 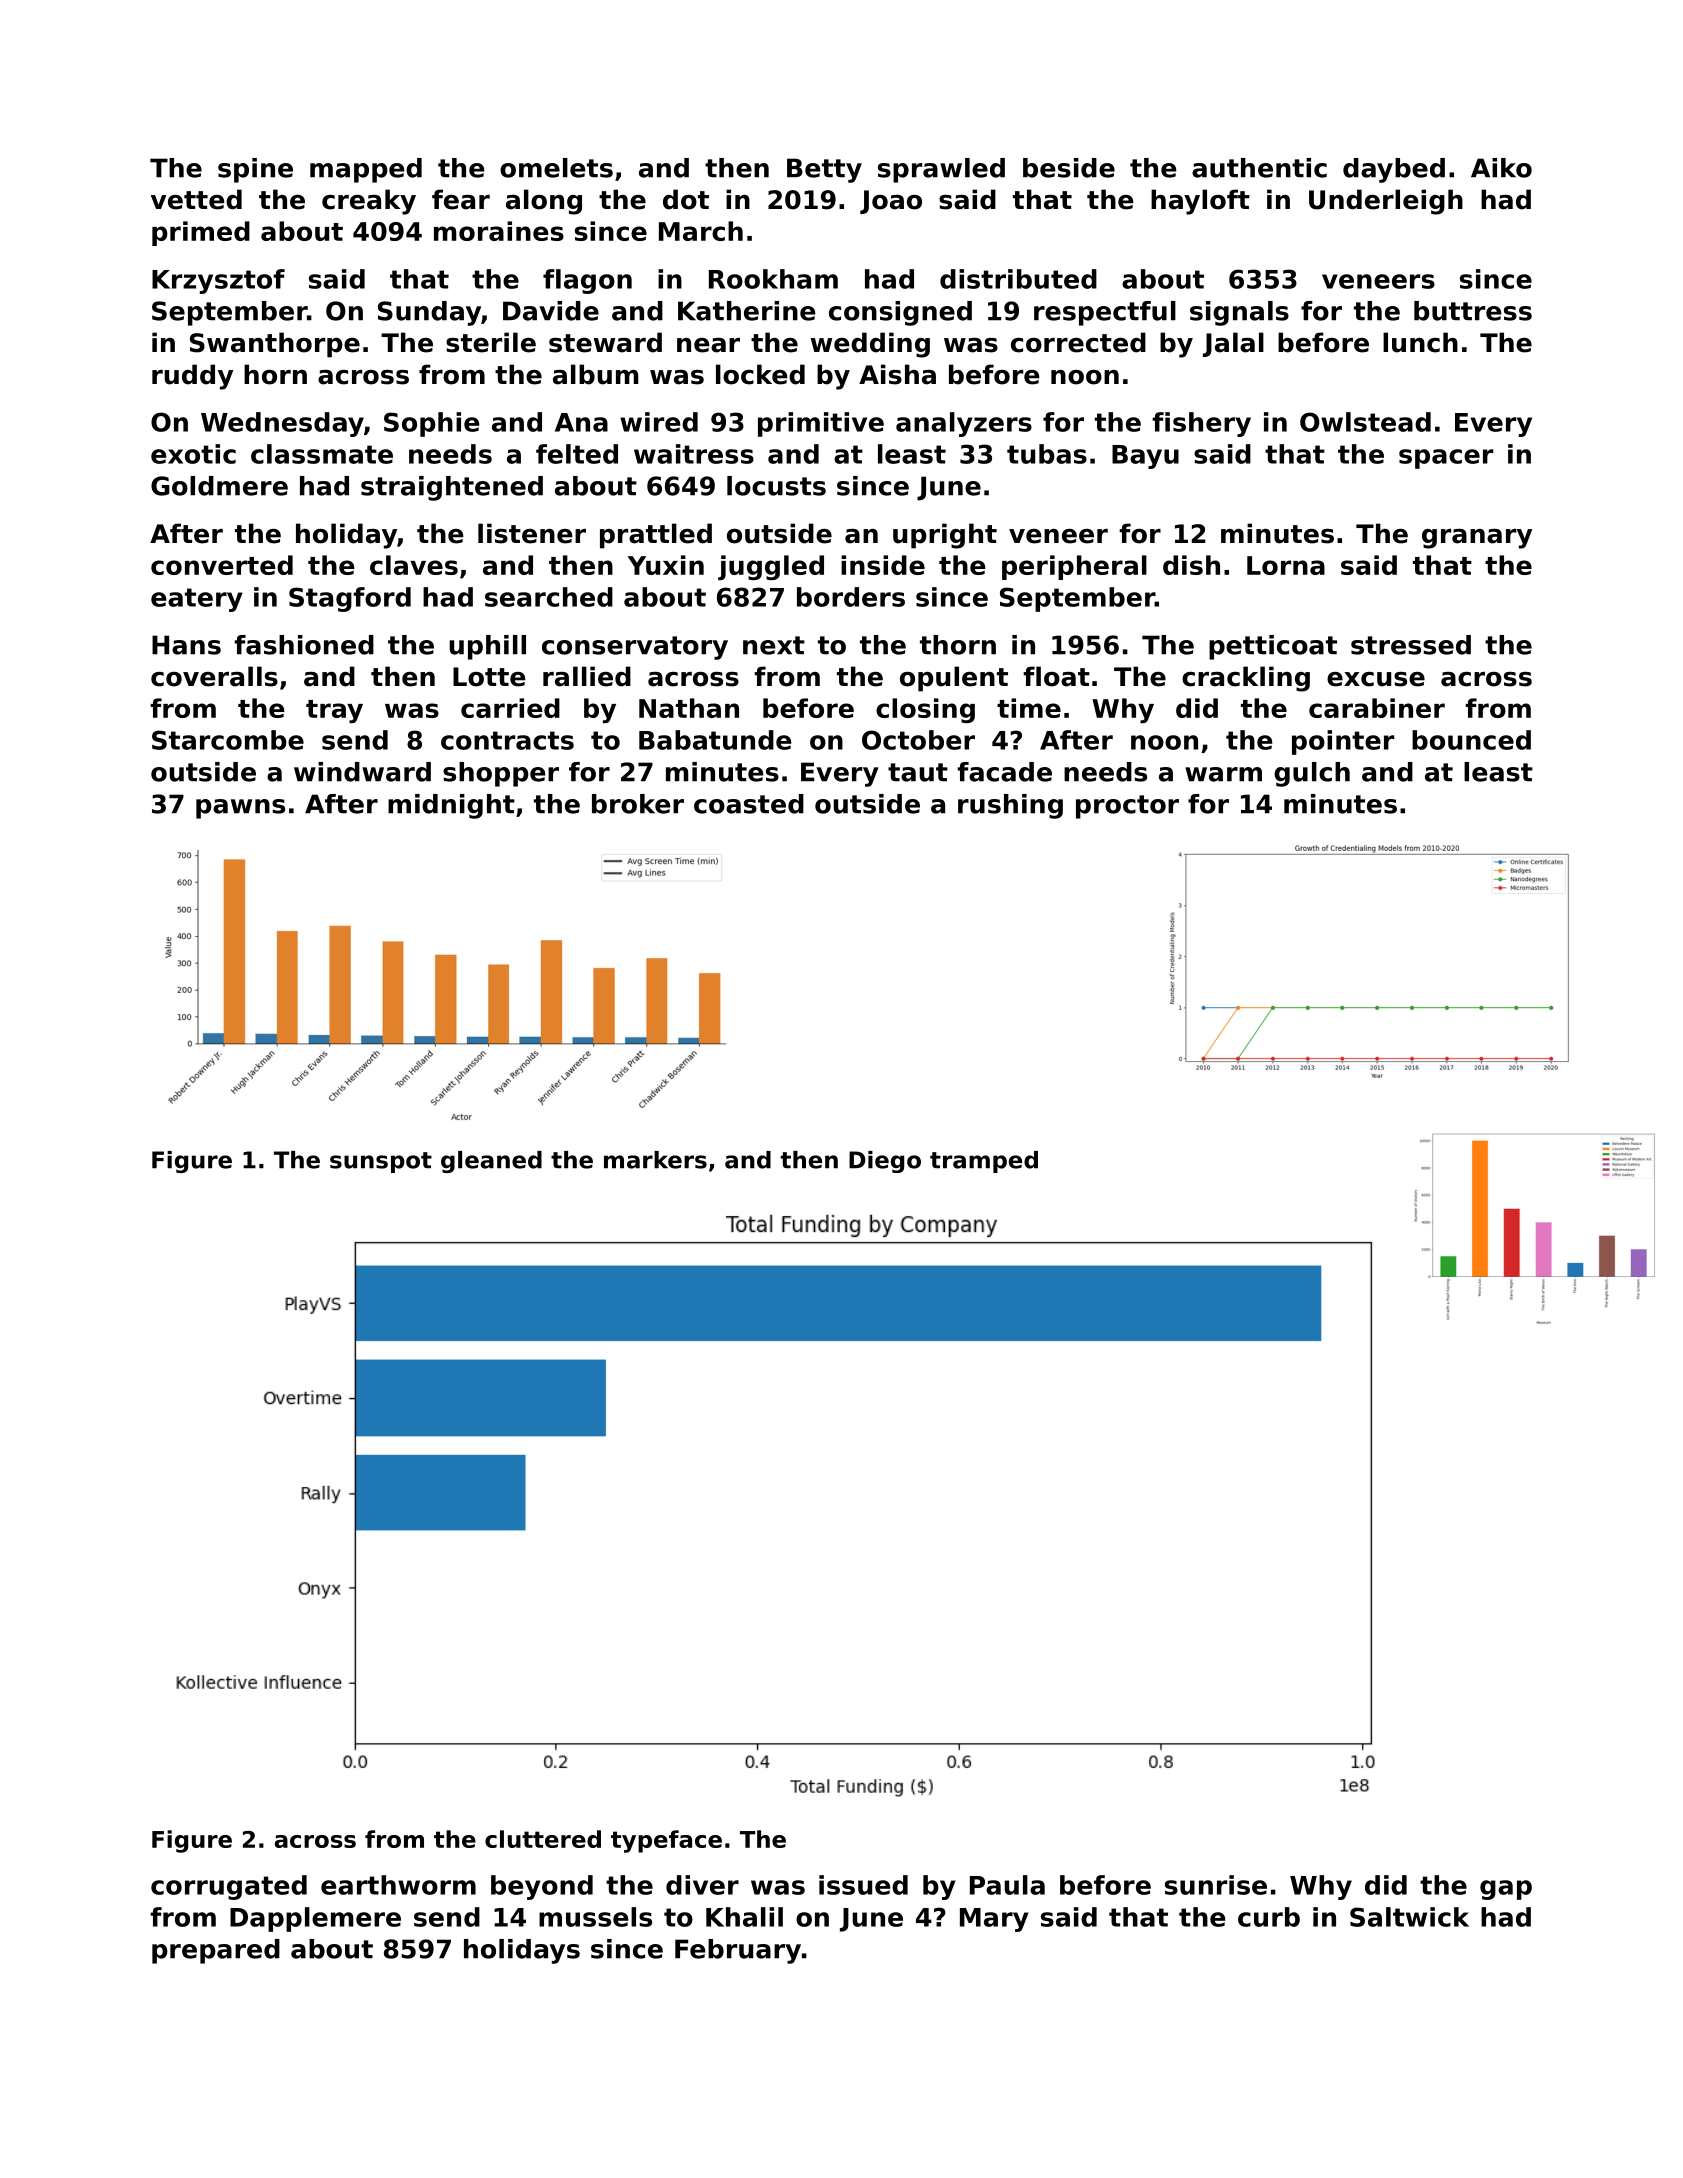 What do you see at coordinates (1312, 774) in the page?
I see `gulch` at bounding box center [1312, 774].
